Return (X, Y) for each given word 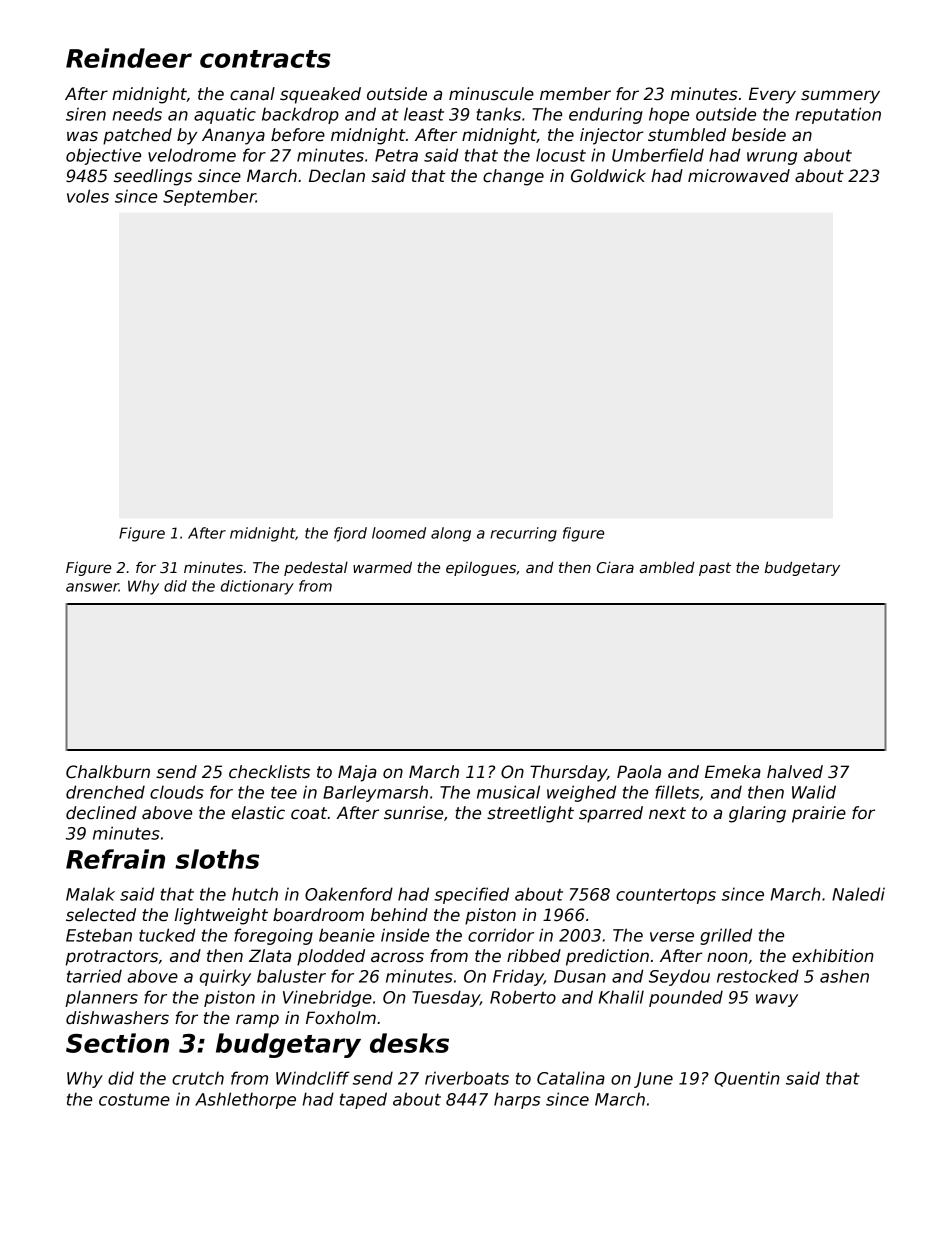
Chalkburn (108, 772)
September (209, 197)
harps (517, 1100)
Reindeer (129, 58)
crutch (198, 1078)
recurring (523, 534)
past (715, 569)
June (653, 1080)
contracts (265, 59)
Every (772, 95)
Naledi (858, 894)
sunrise (413, 813)
